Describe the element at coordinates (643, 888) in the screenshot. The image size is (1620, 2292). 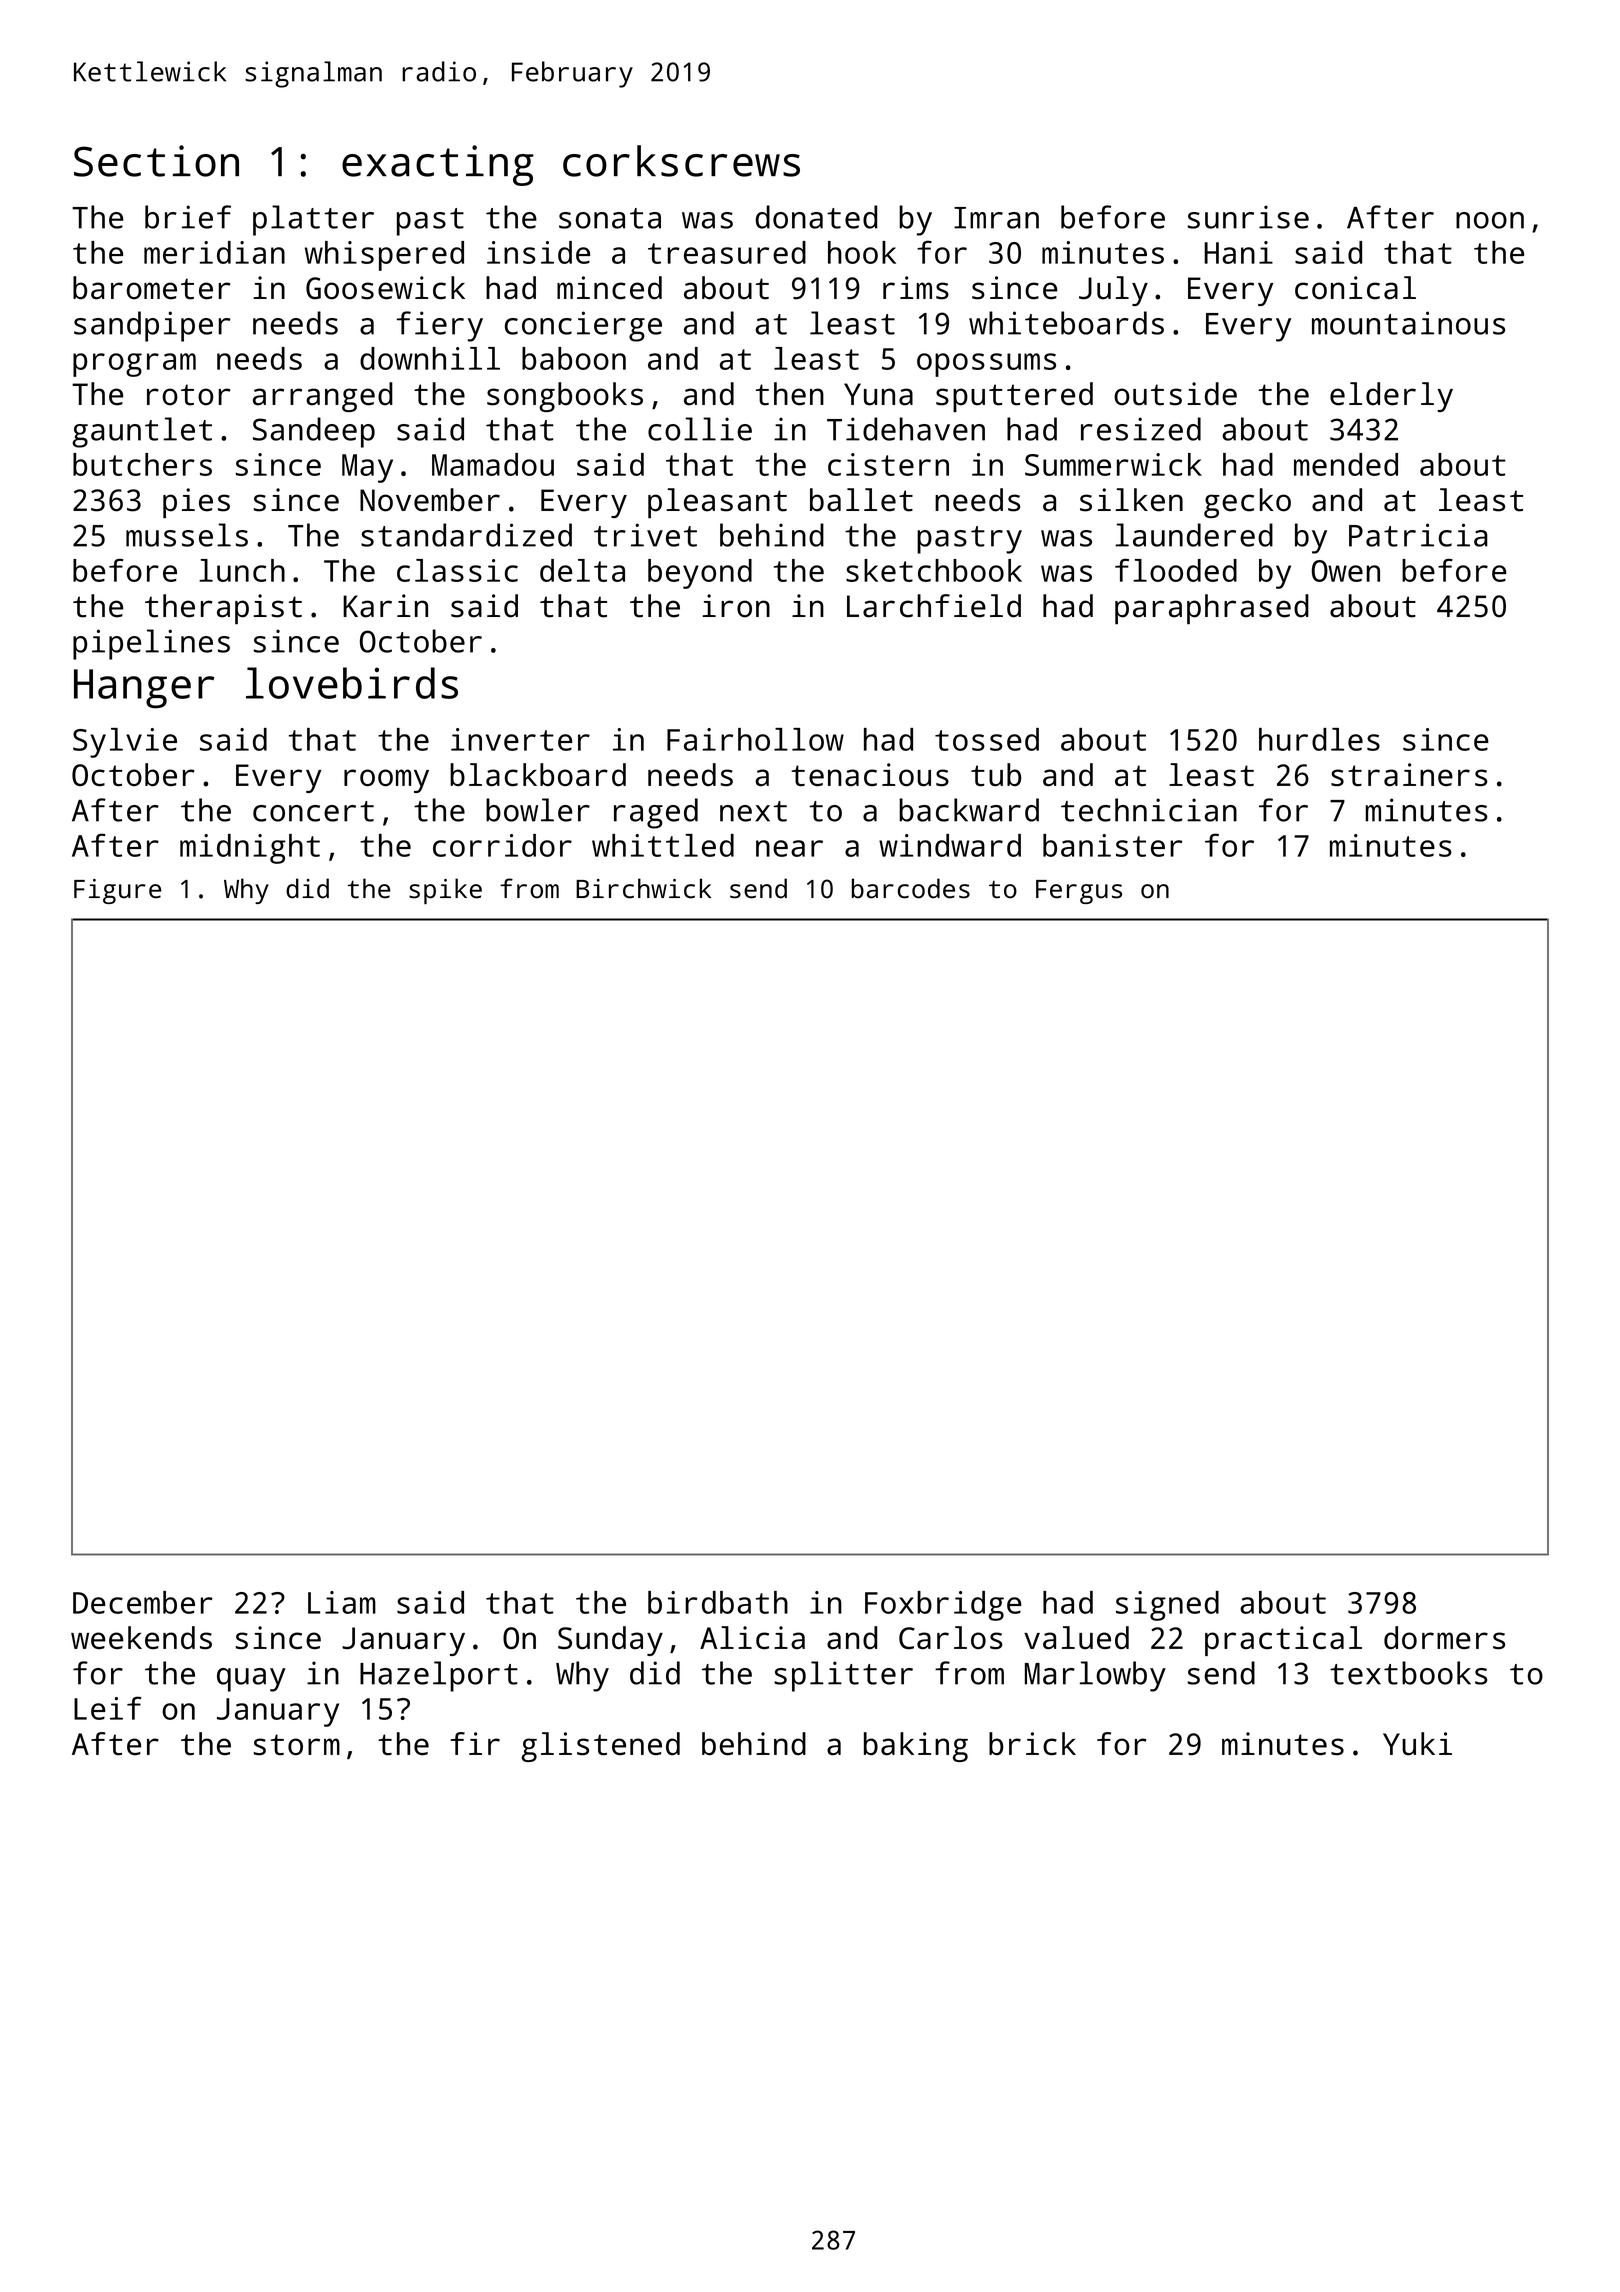
I see `Birchwick` at that location.
